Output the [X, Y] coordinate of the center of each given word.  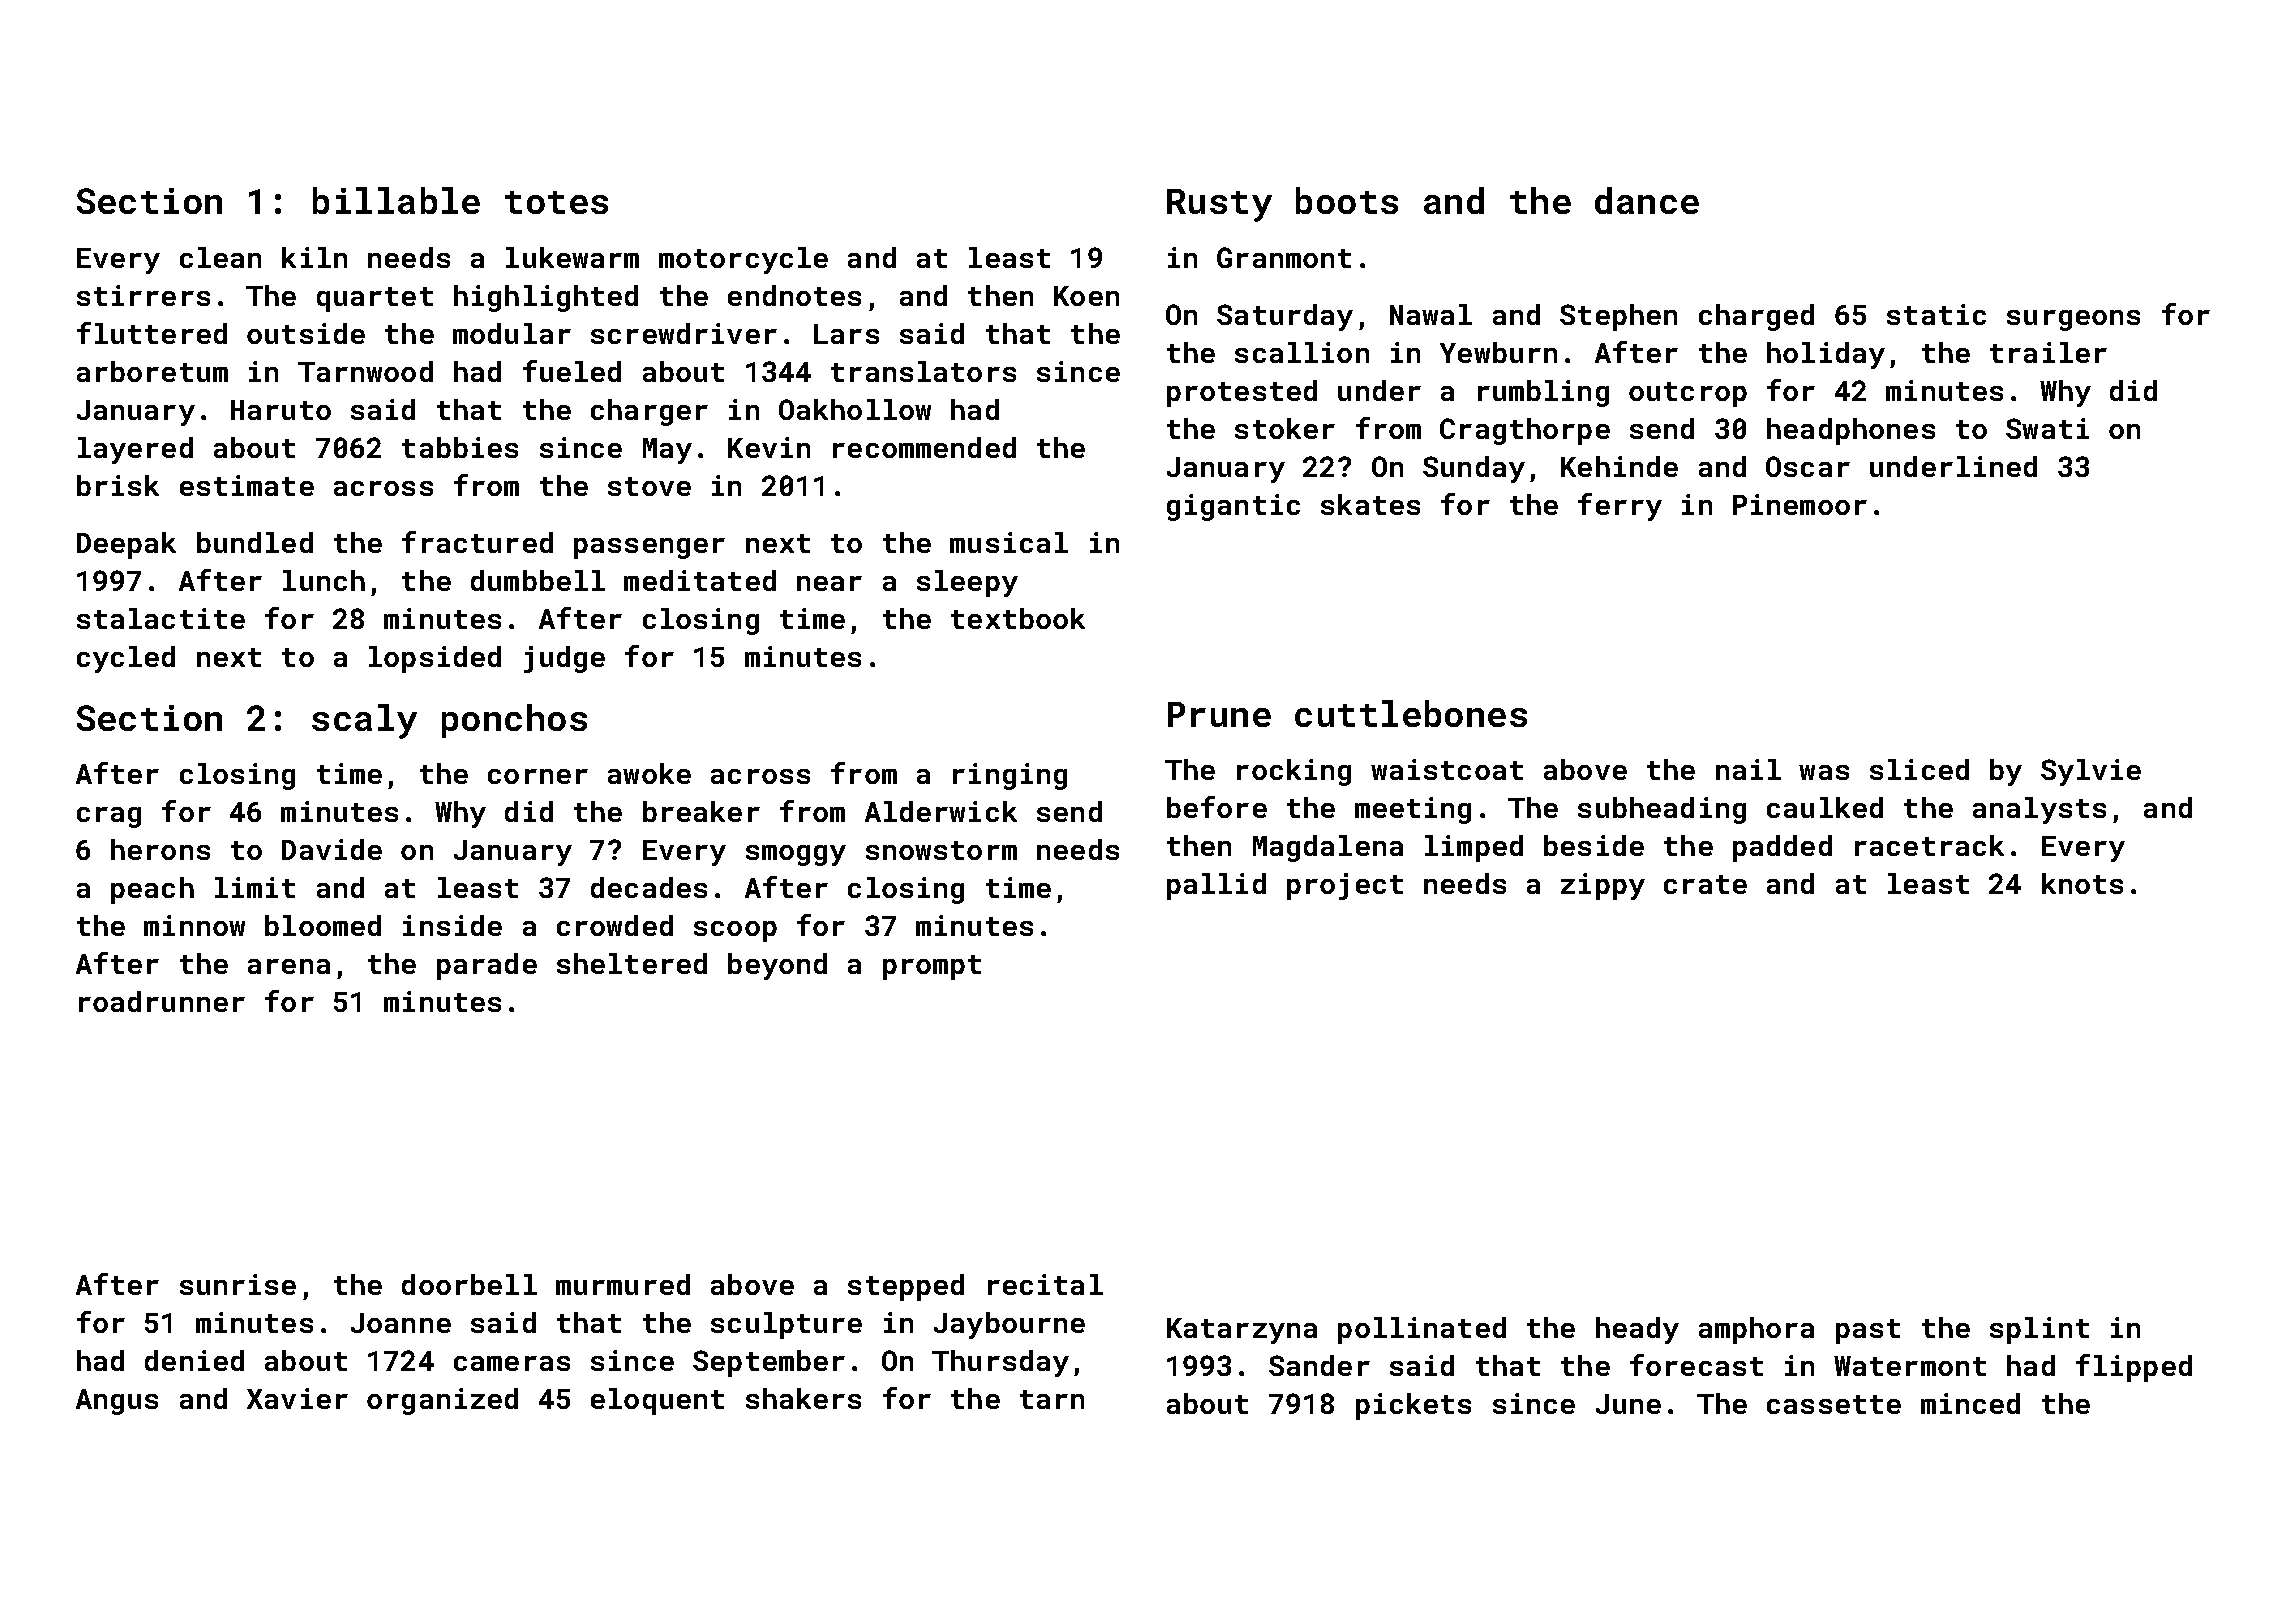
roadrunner [162, 1001]
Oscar [1808, 466]
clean [220, 257]
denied [194, 1360]
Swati [2047, 428]
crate [1705, 884]
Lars [846, 334]
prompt [932, 967]
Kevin [769, 447]
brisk [118, 485]
